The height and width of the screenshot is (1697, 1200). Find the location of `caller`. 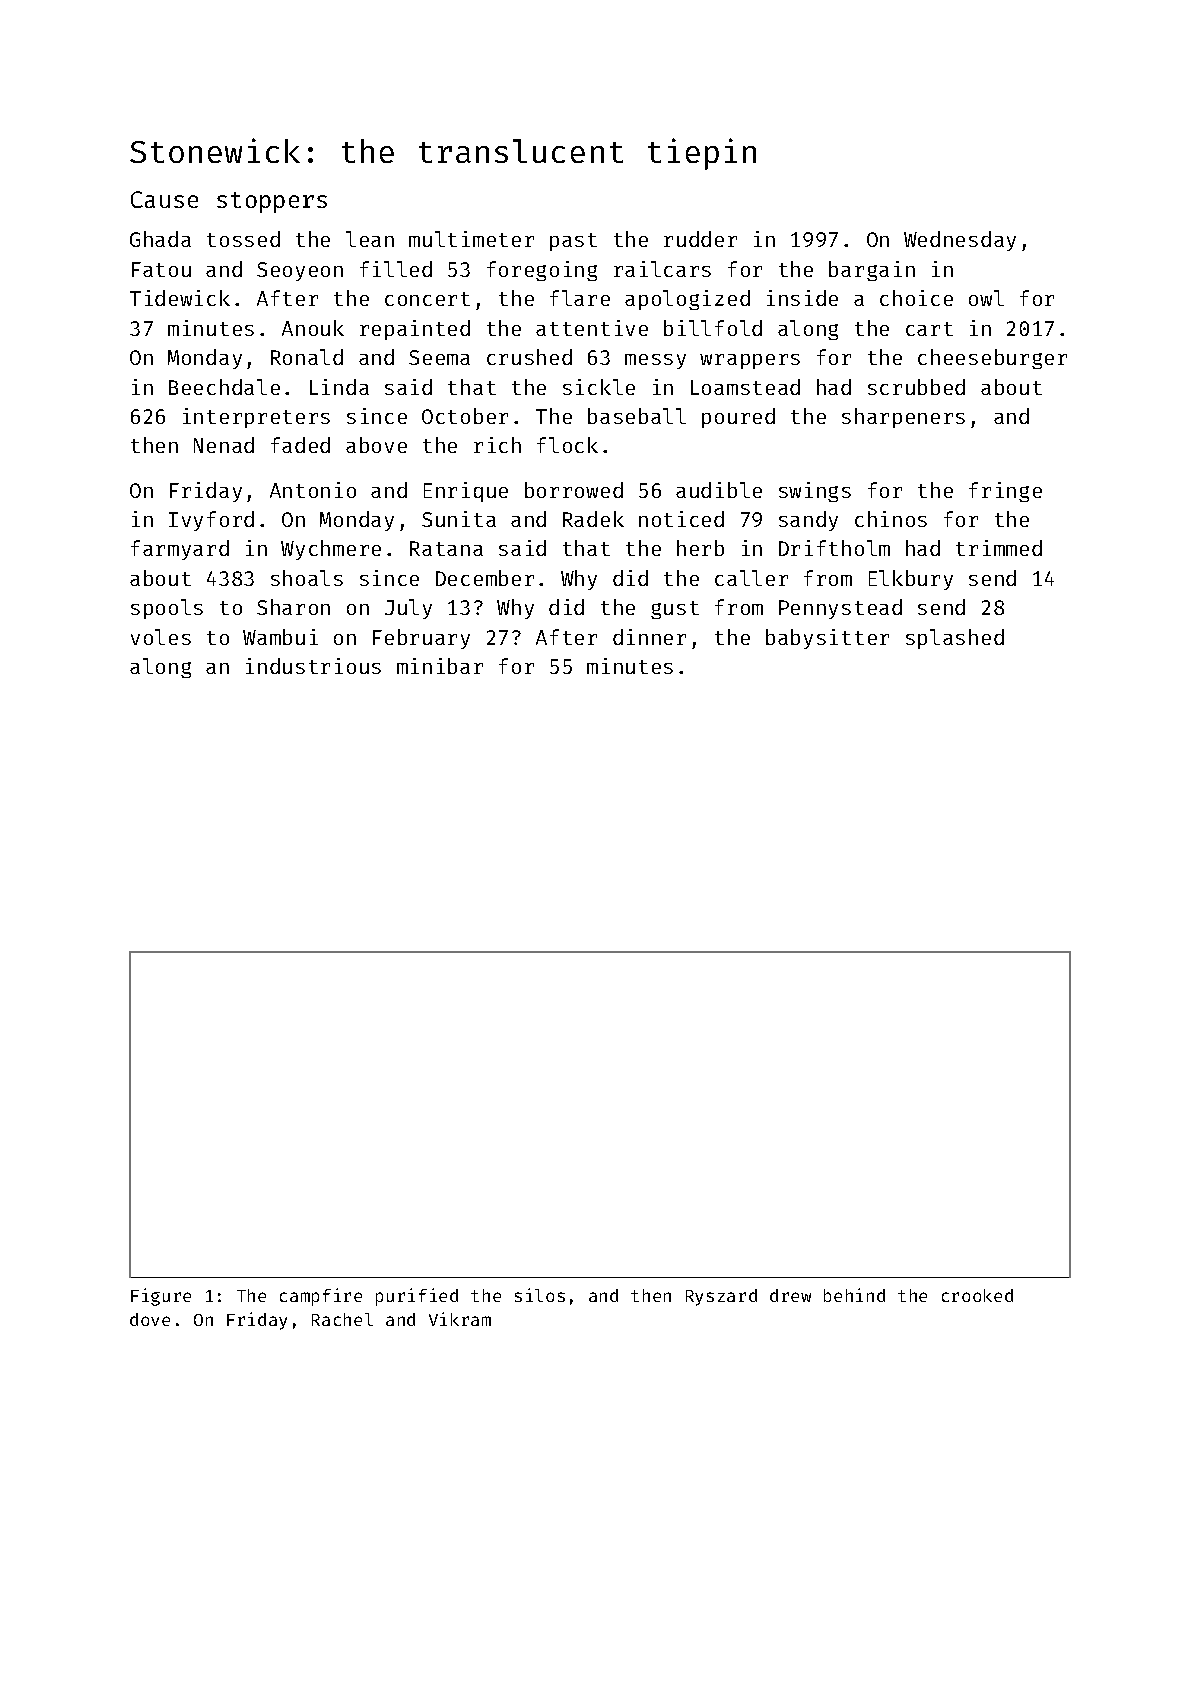

caller is located at coordinates (751, 578).
